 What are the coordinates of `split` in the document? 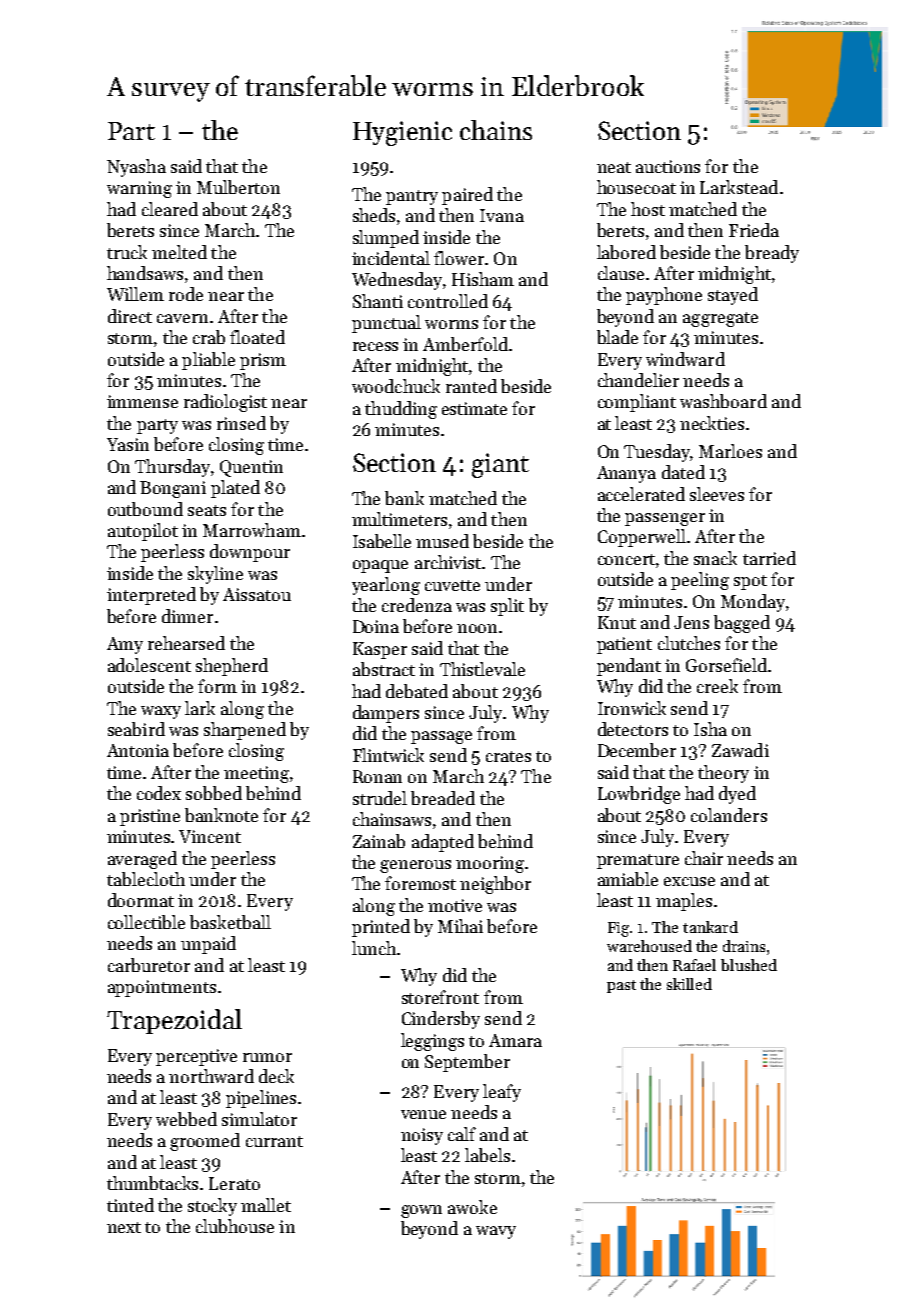 It's located at (507, 607).
